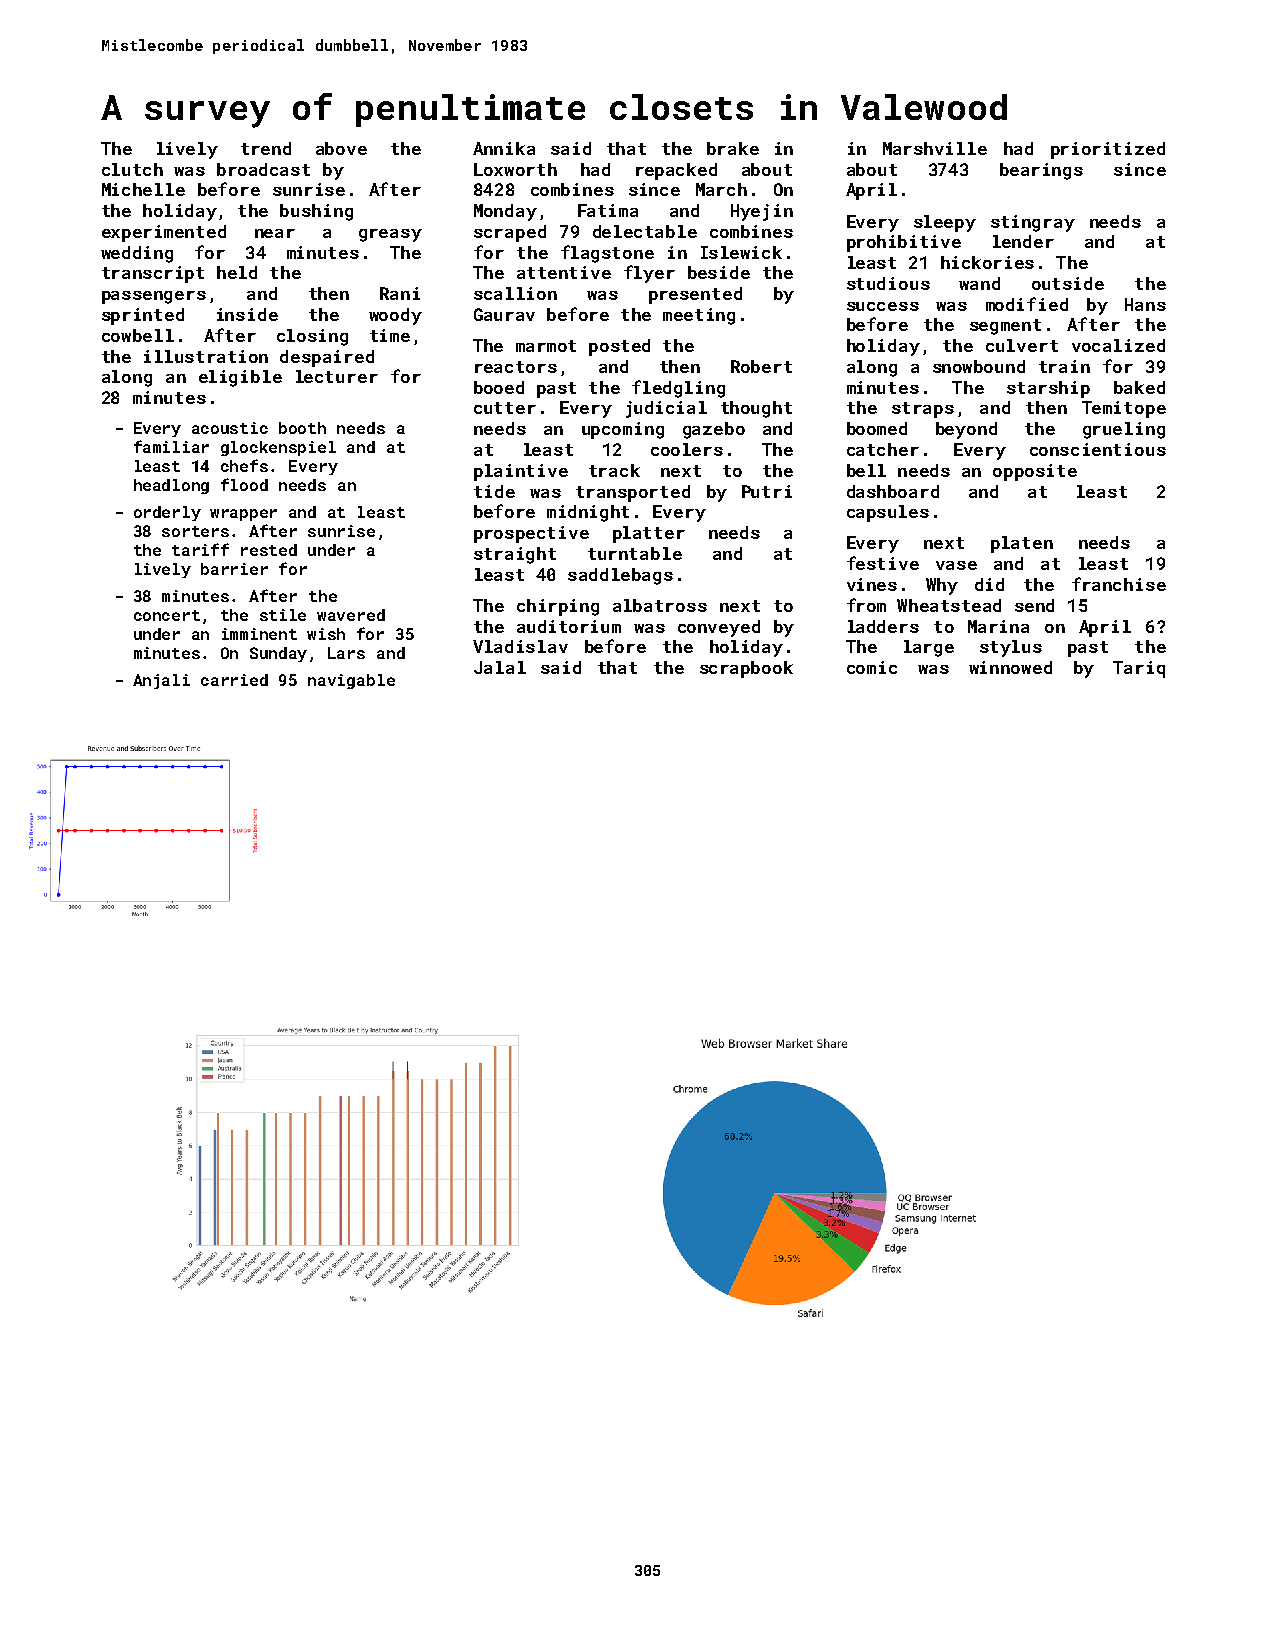 The image size is (1267, 1640). I want to click on franchise, so click(1119, 584).
